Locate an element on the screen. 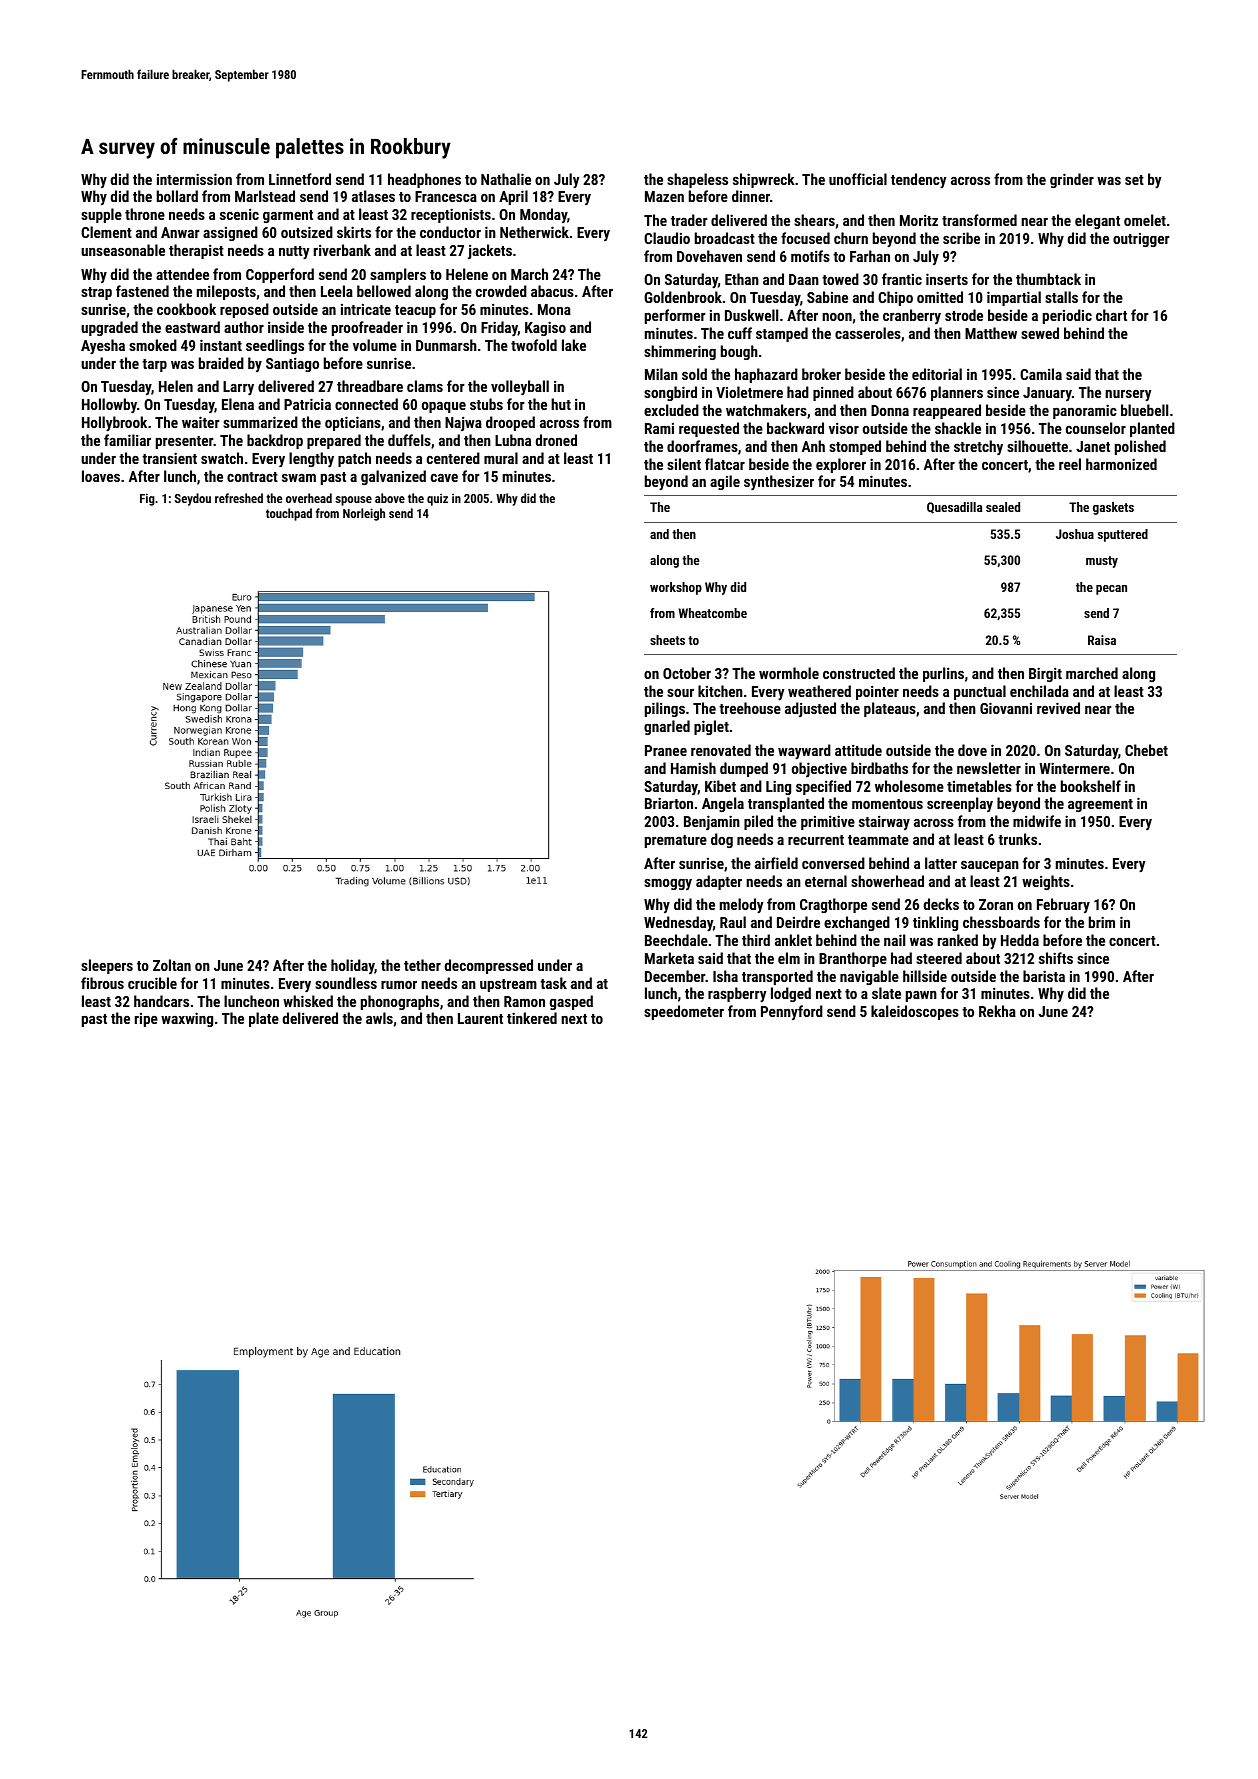  shapeless is located at coordinates (697, 180).
